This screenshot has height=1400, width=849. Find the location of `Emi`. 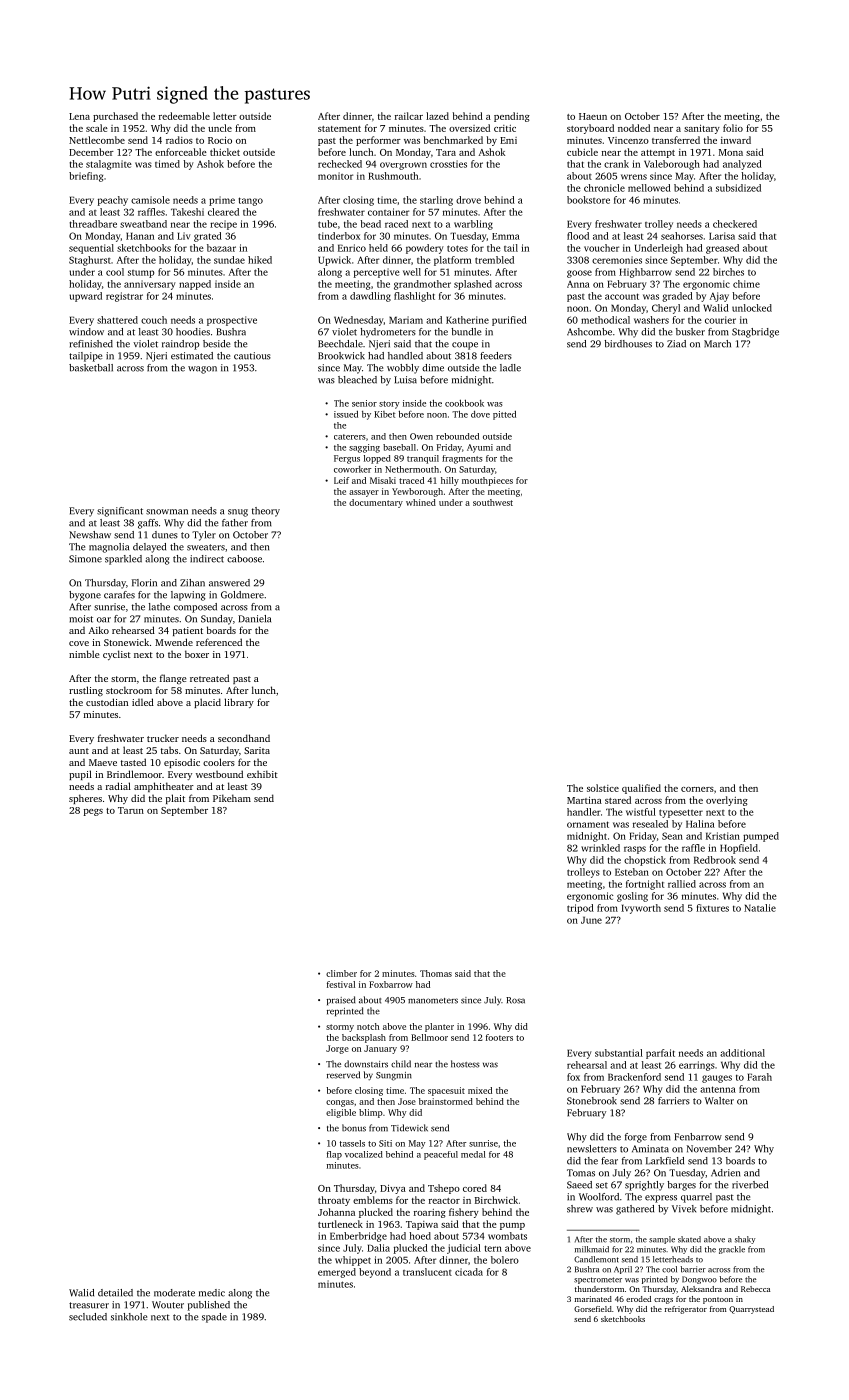

Emi is located at coordinates (508, 140).
